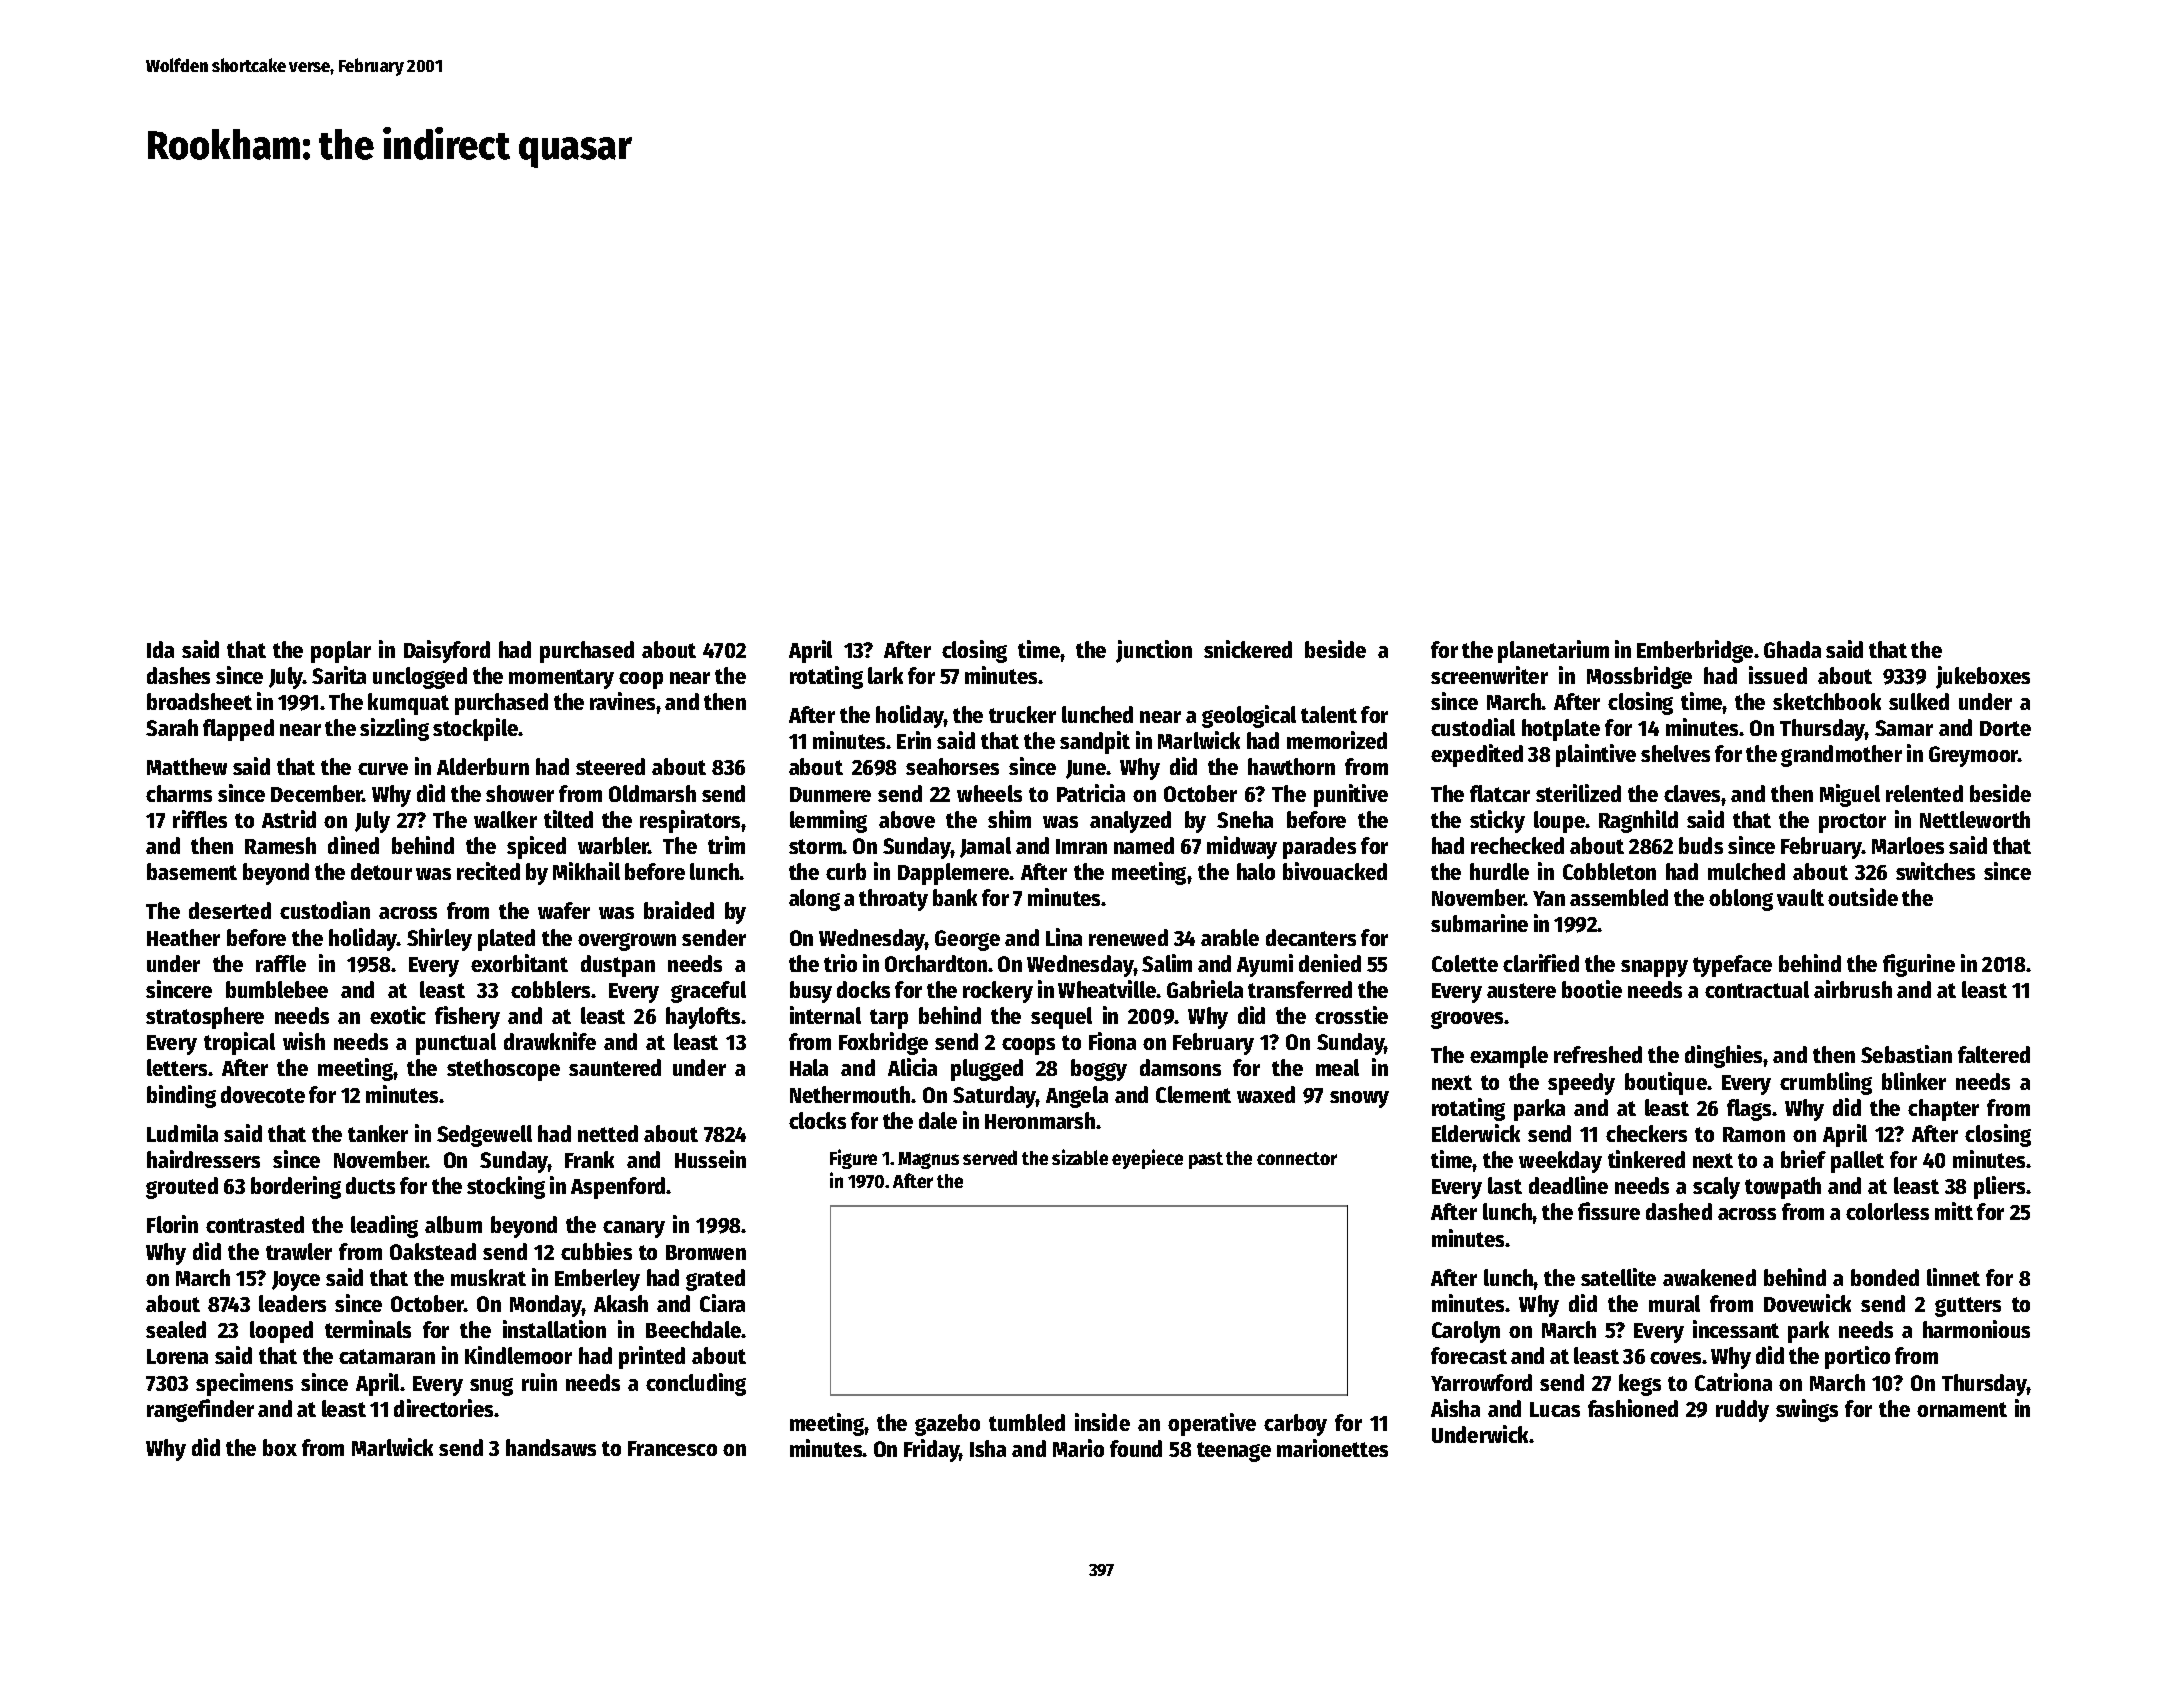 This screenshot has width=2178, height=1683. Describe the element at coordinates (1553, 651) in the screenshot. I see `planetarium` at that location.
